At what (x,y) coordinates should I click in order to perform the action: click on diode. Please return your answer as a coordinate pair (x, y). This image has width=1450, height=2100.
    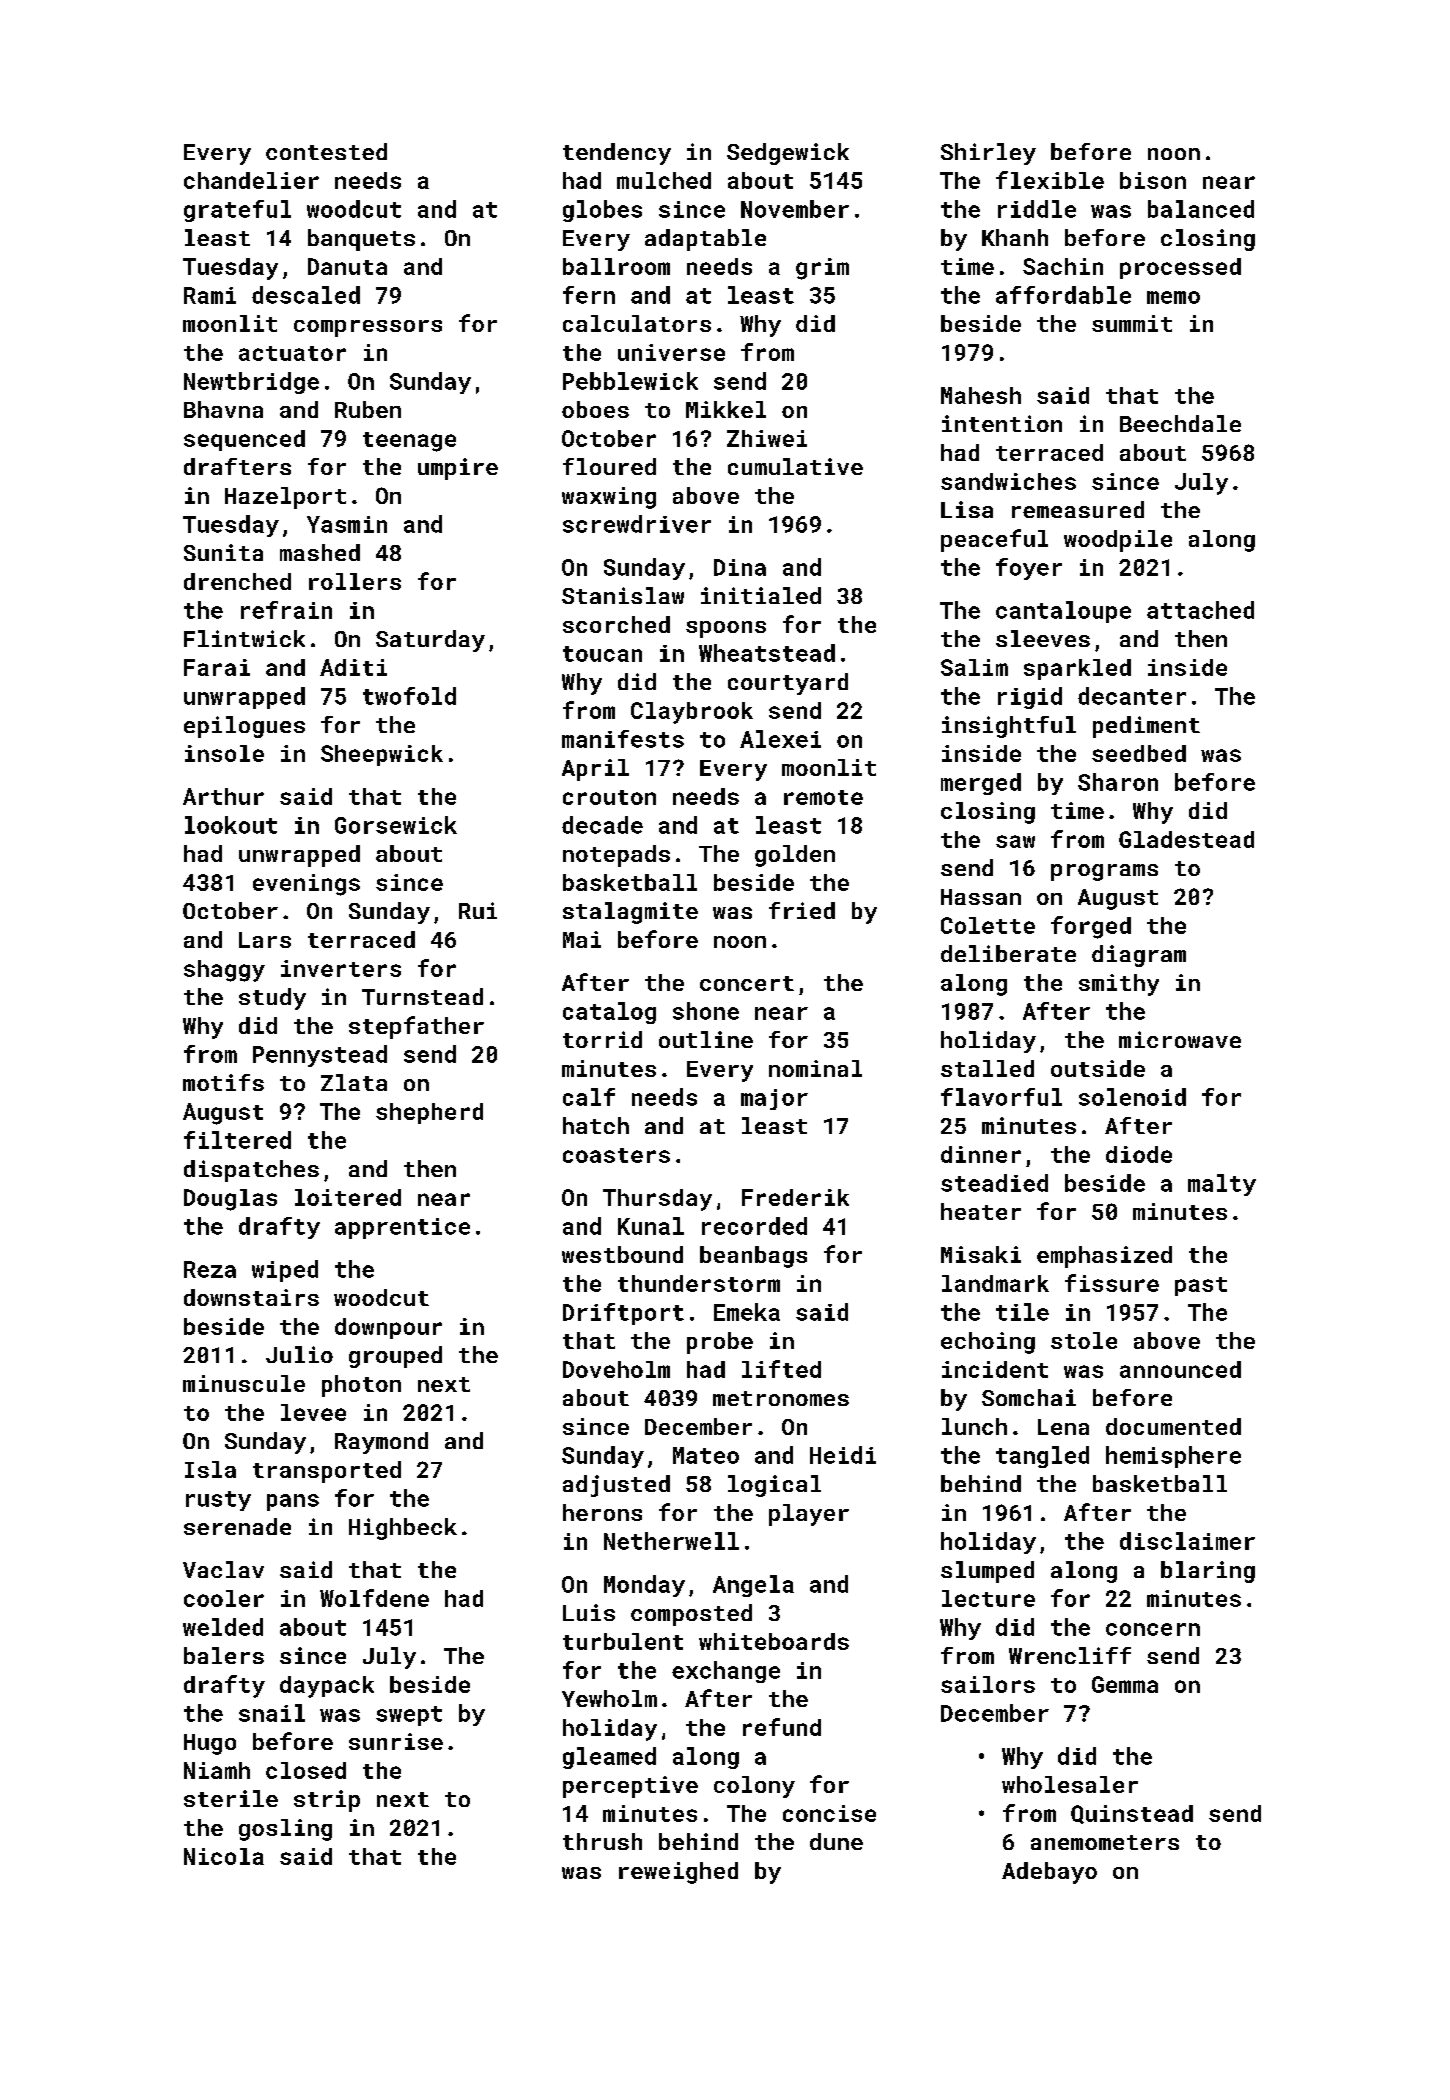
    Looking at the image, I should click on (1139, 1154).
